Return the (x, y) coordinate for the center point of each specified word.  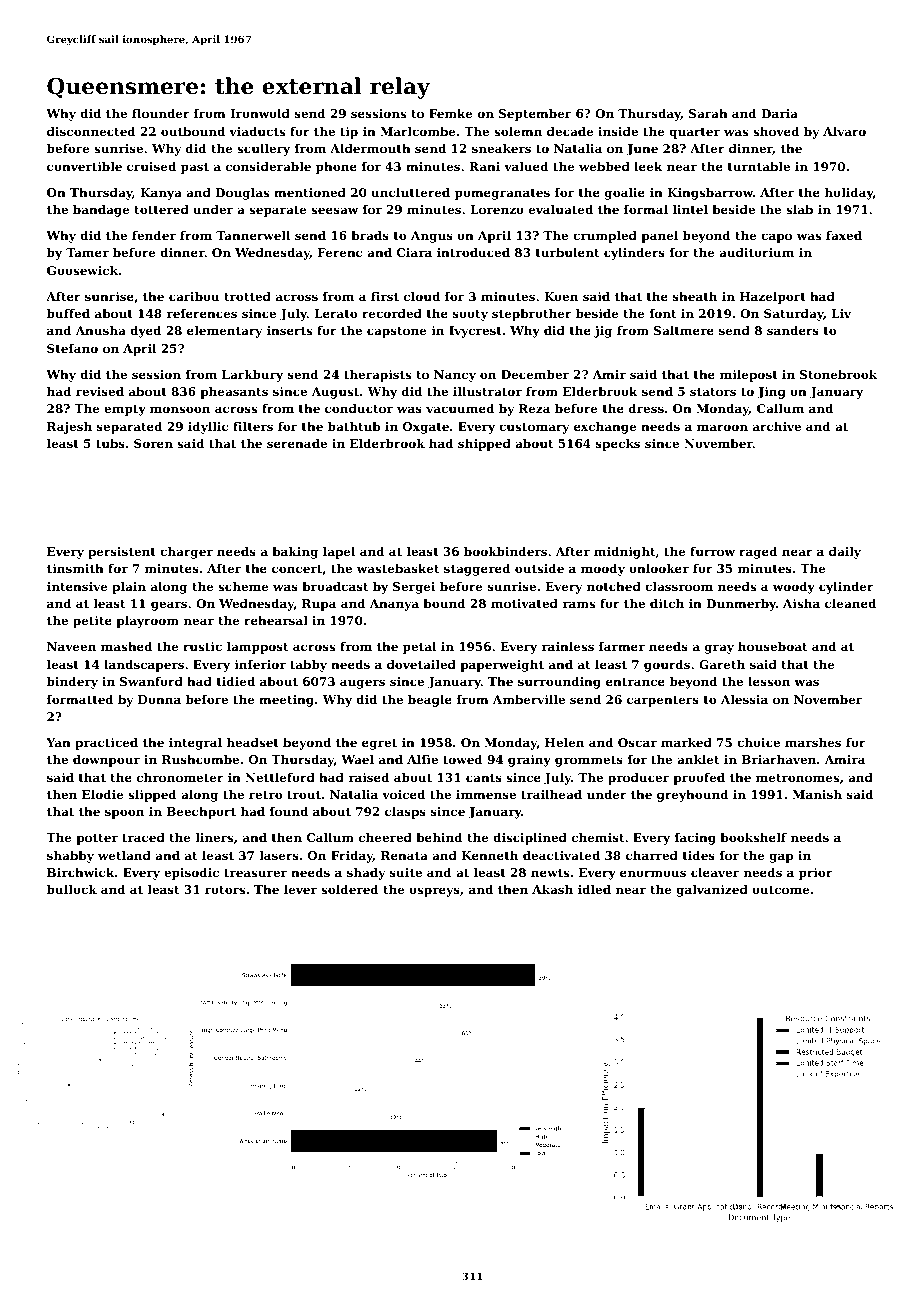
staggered (477, 570)
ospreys (434, 892)
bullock (72, 889)
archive (777, 426)
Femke (450, 113)
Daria (779, 113)
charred (652, 855)
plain (129, 588)
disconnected (91, 131)
